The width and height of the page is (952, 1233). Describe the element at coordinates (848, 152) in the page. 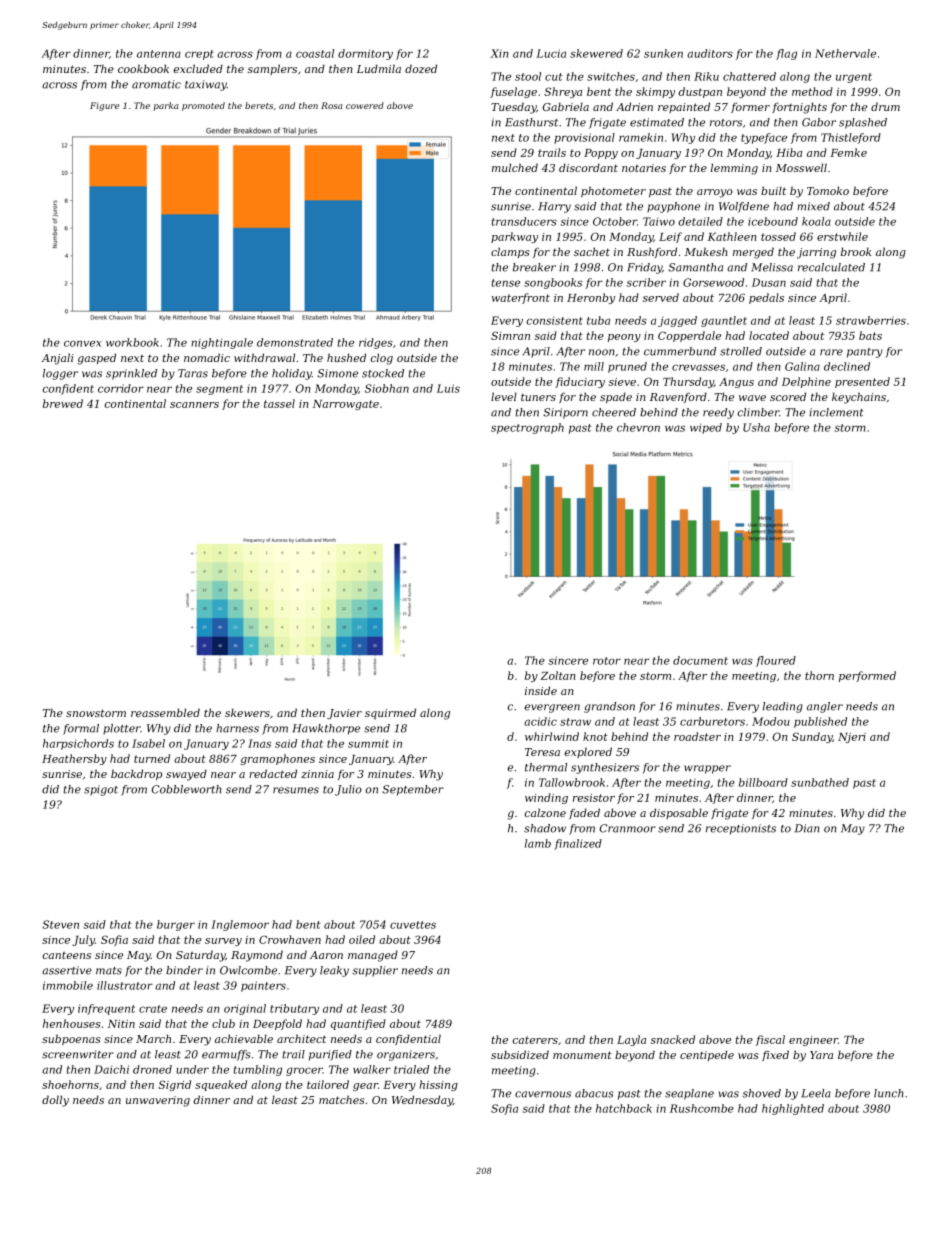

I see `Femke` at that location.
